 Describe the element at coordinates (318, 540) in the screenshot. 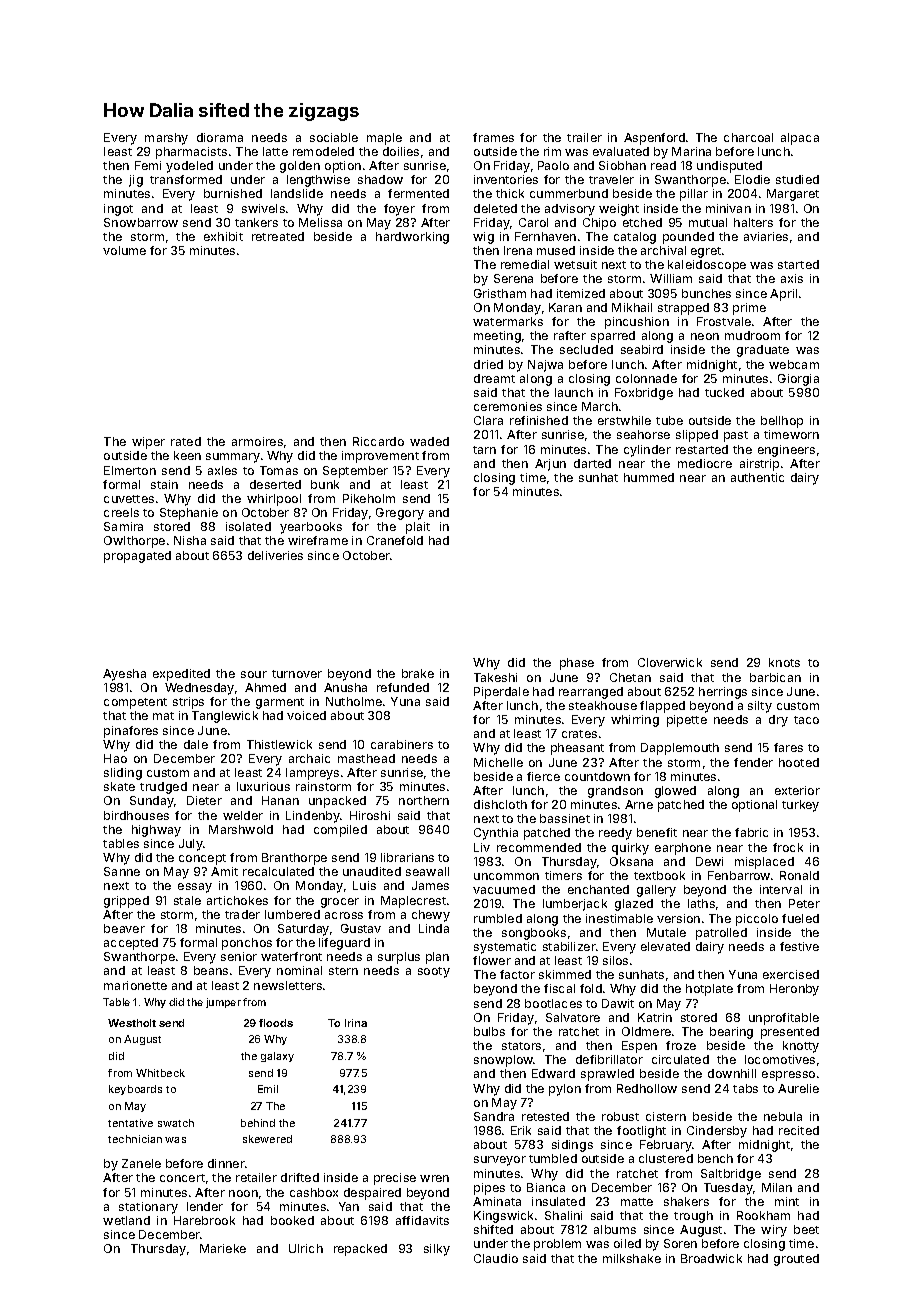

I see `wireframe` at that location.
